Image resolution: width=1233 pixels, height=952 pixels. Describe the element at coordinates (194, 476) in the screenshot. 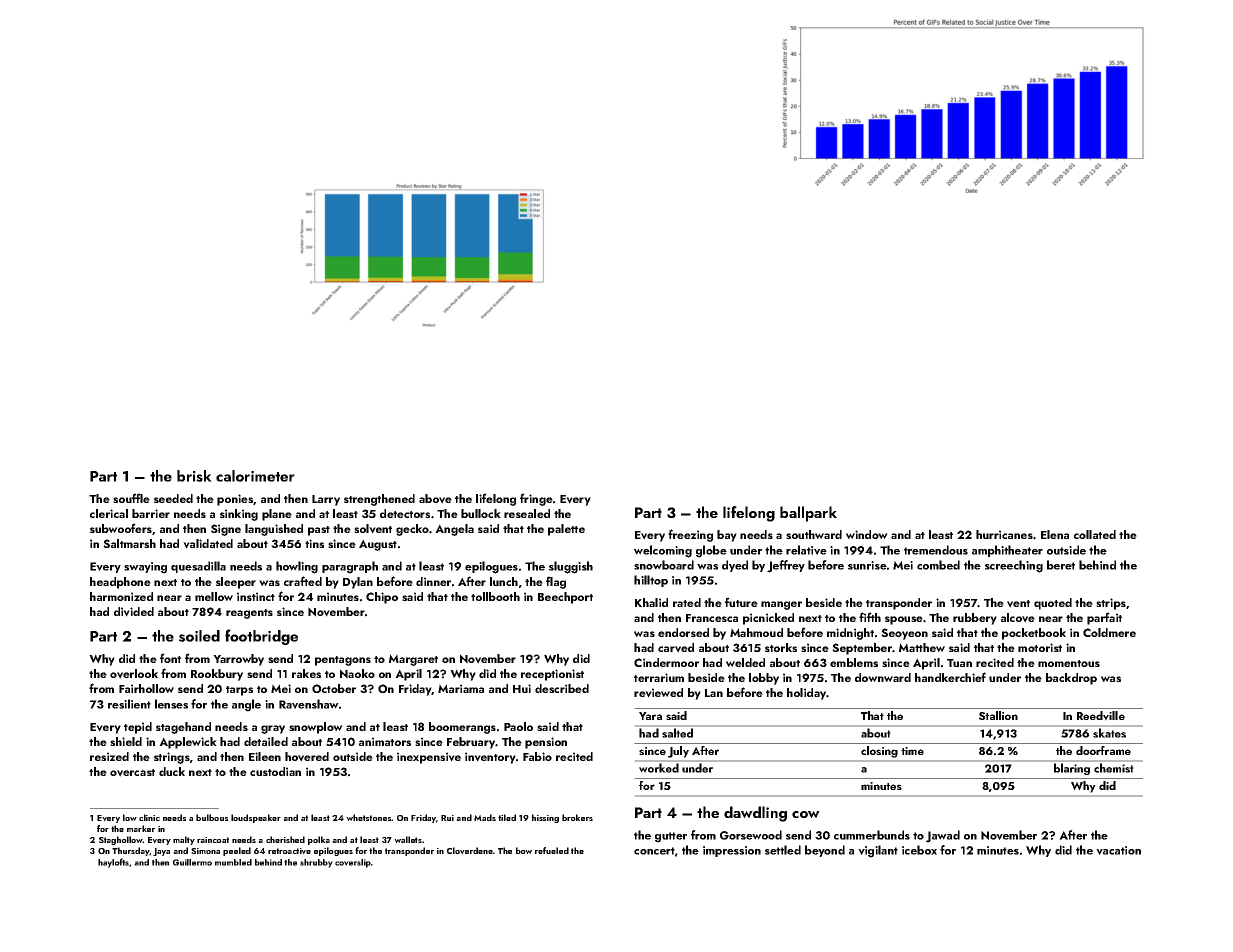

I see `brisk` at that location.
